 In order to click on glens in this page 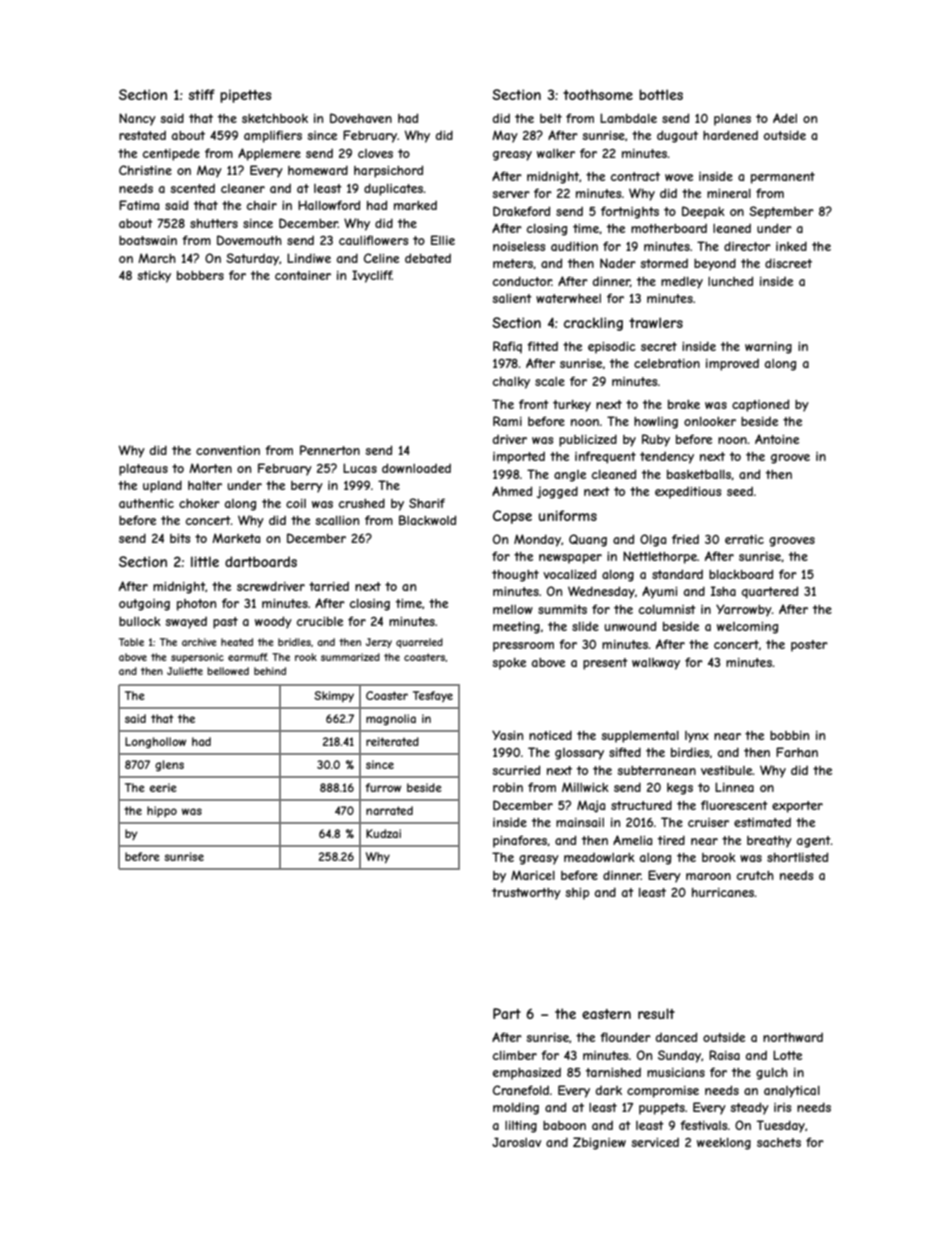, I will do `click(169, 765)`.
